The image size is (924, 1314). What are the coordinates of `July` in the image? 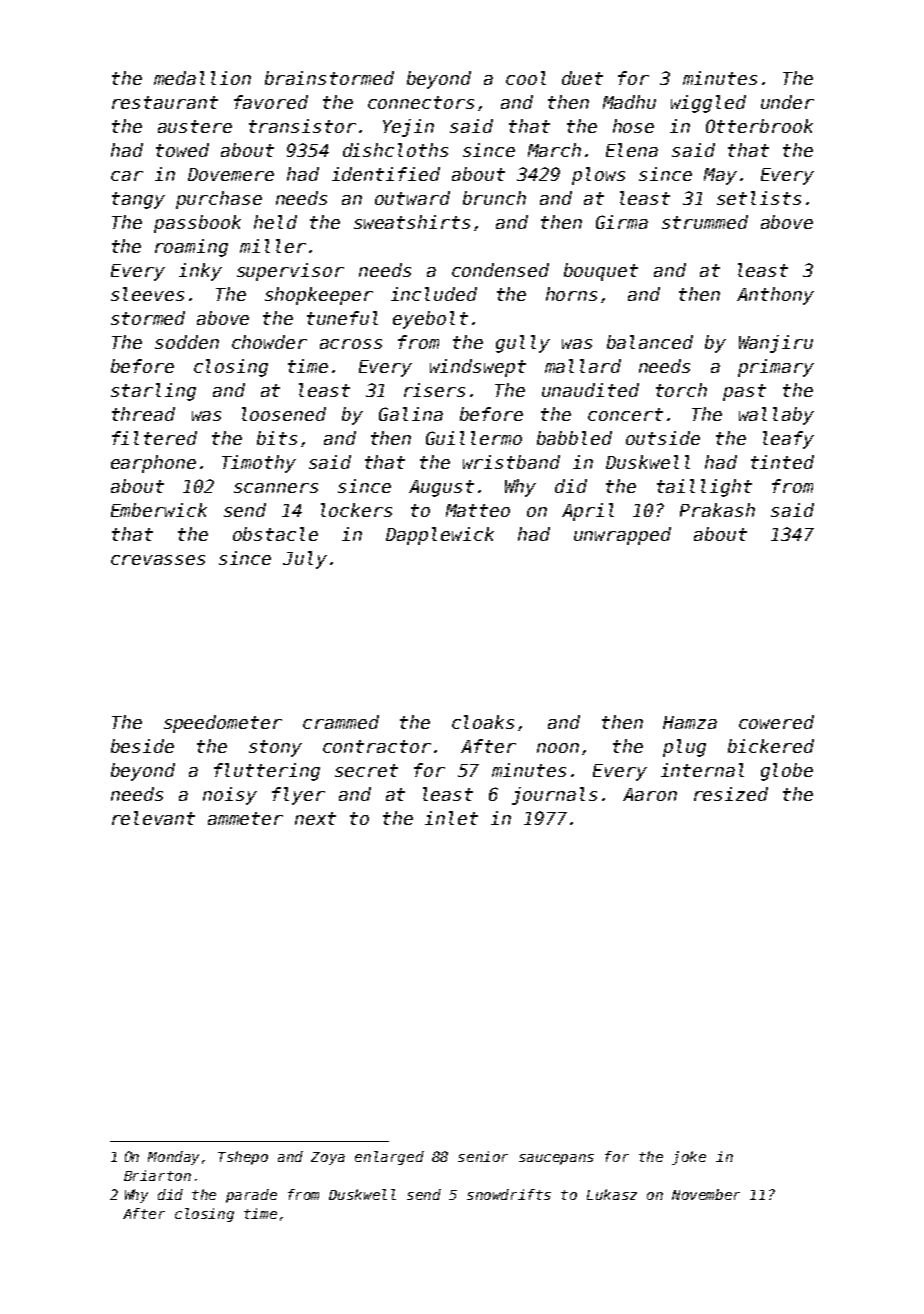 It's located at (305, 560).
